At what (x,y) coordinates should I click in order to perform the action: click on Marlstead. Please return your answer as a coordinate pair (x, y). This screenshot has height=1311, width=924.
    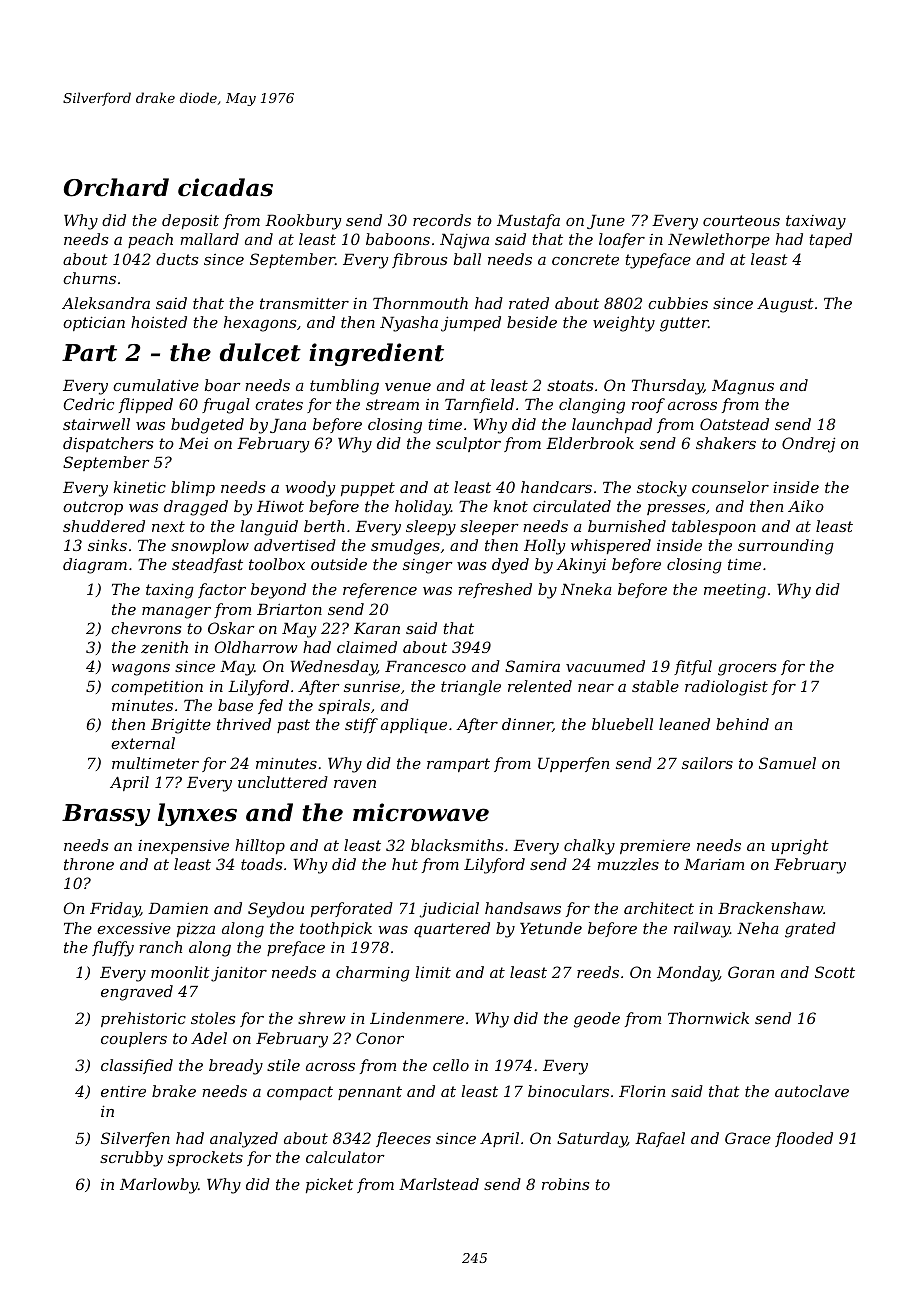
    Looking at the image, I should click on (439, 1184).
